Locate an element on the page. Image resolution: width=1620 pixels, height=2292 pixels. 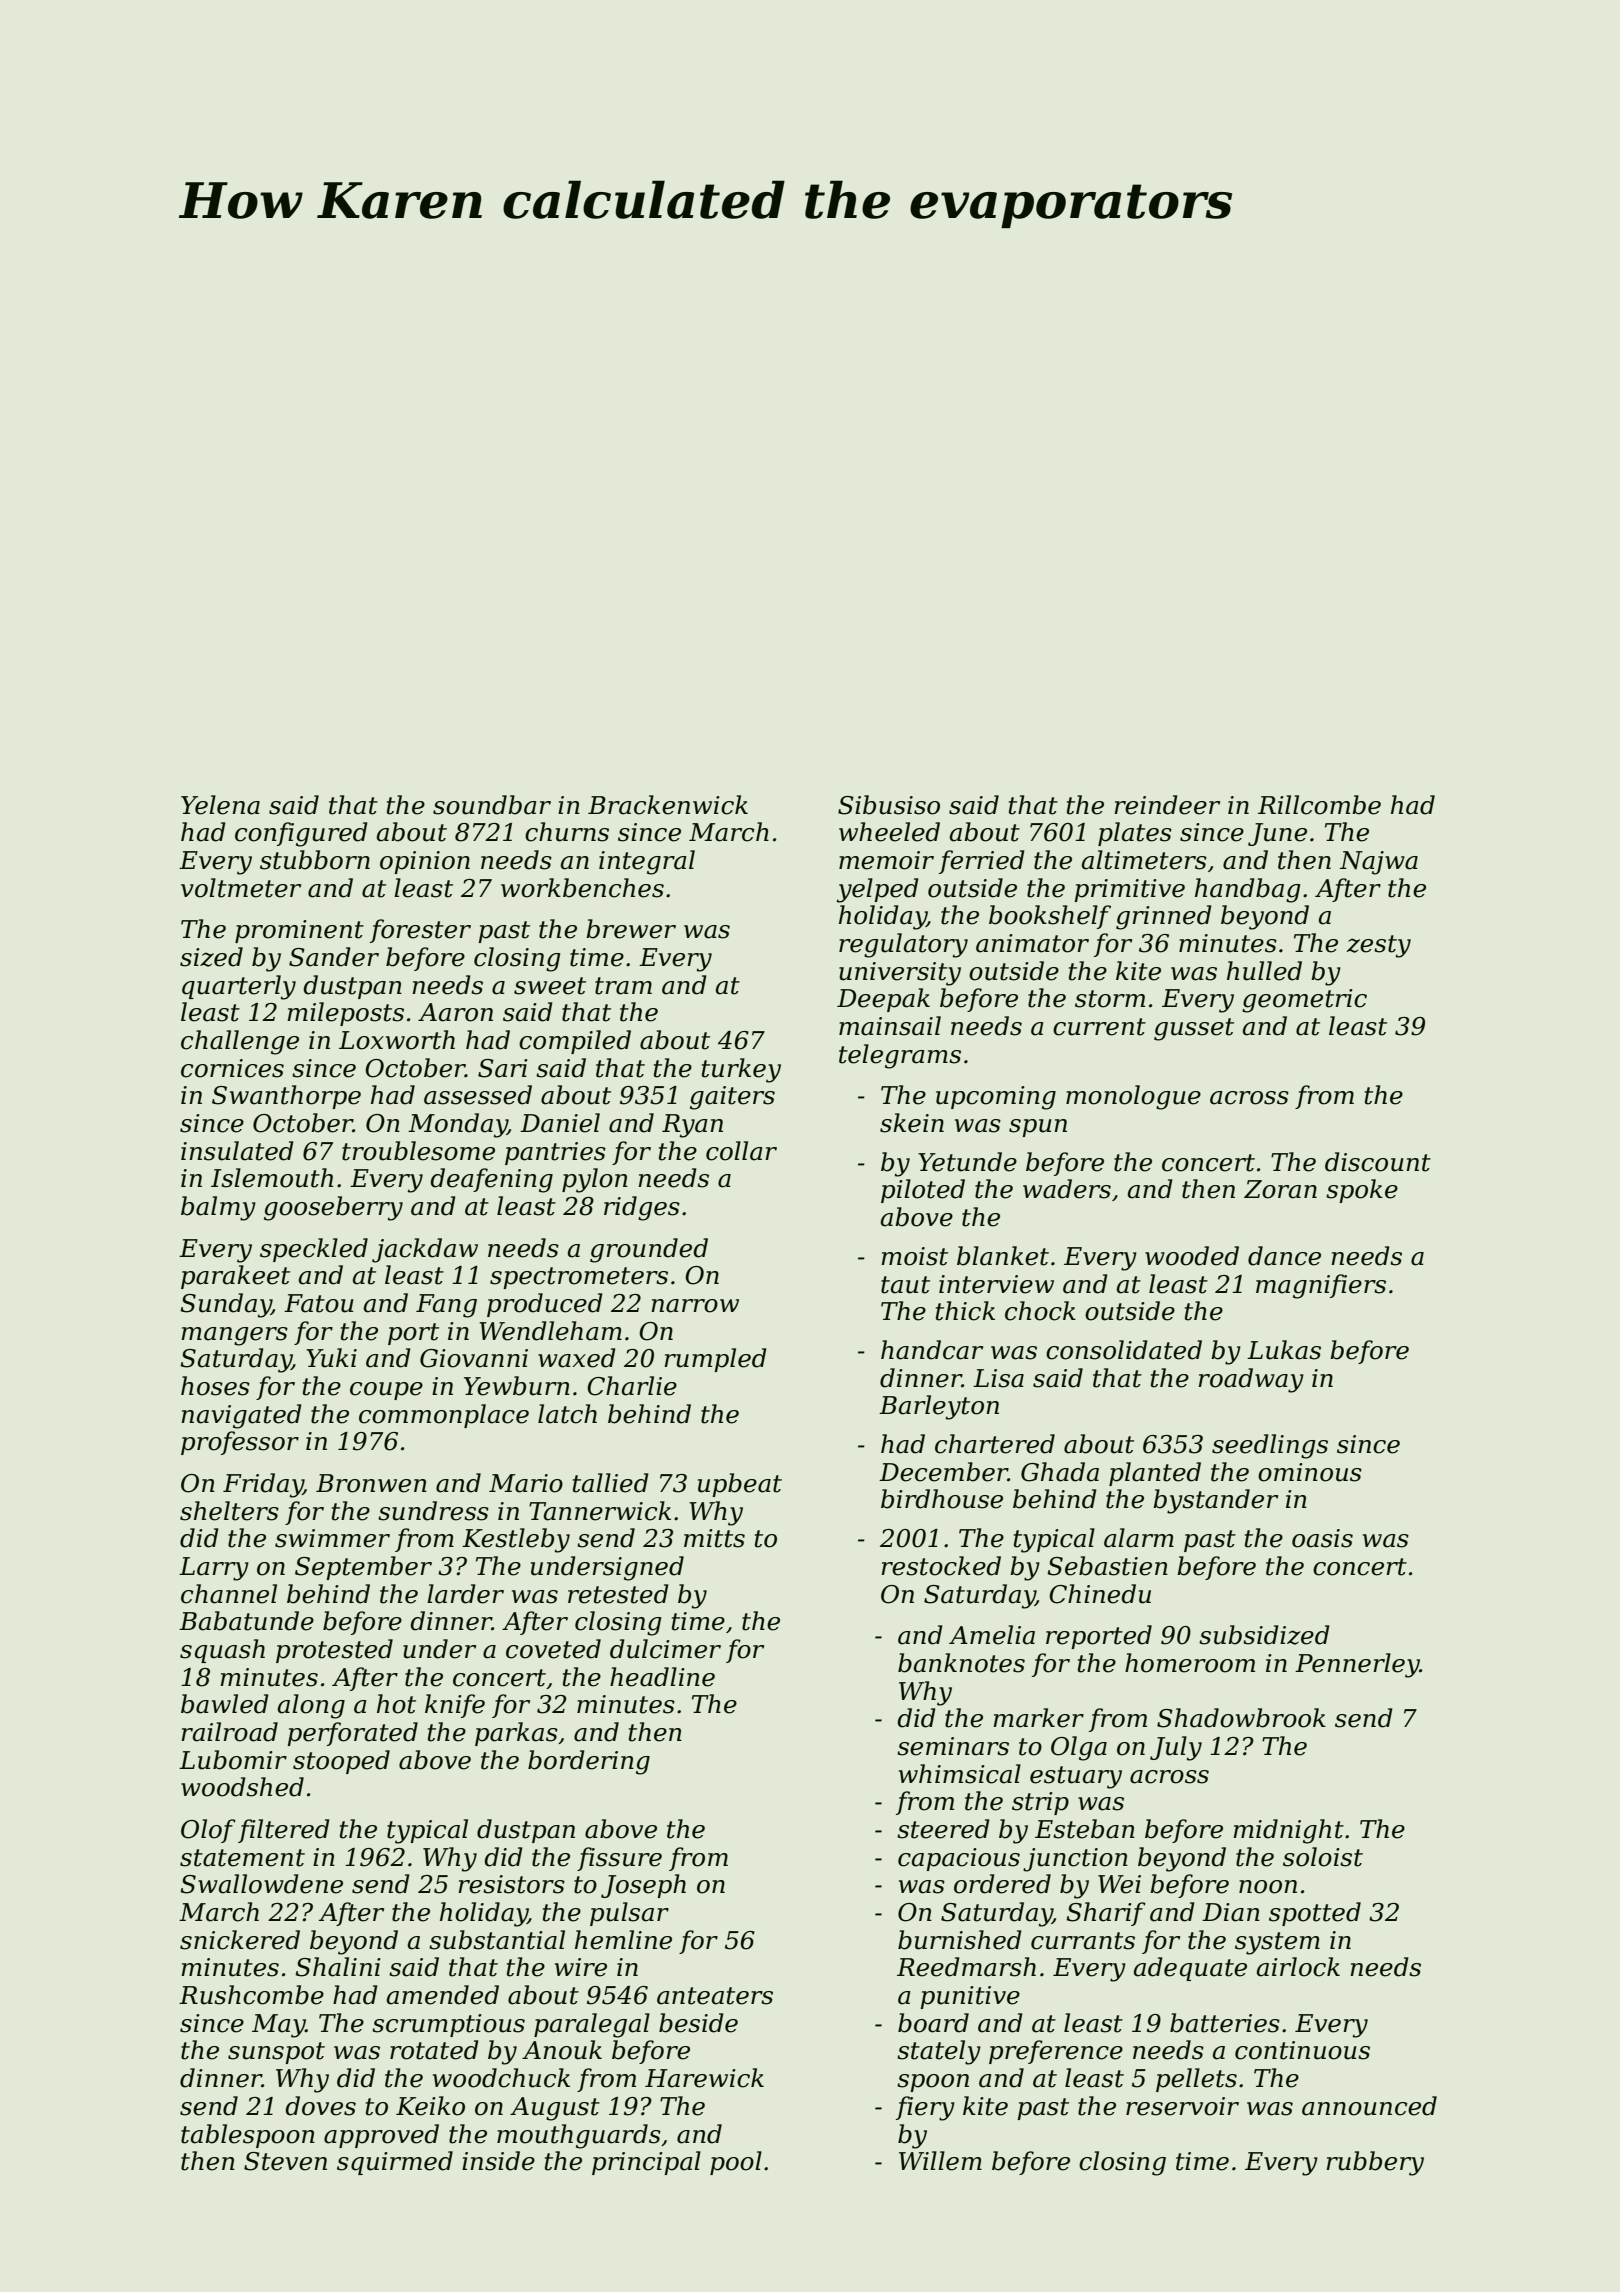
seminars is located at coordinates (953, 1746).
